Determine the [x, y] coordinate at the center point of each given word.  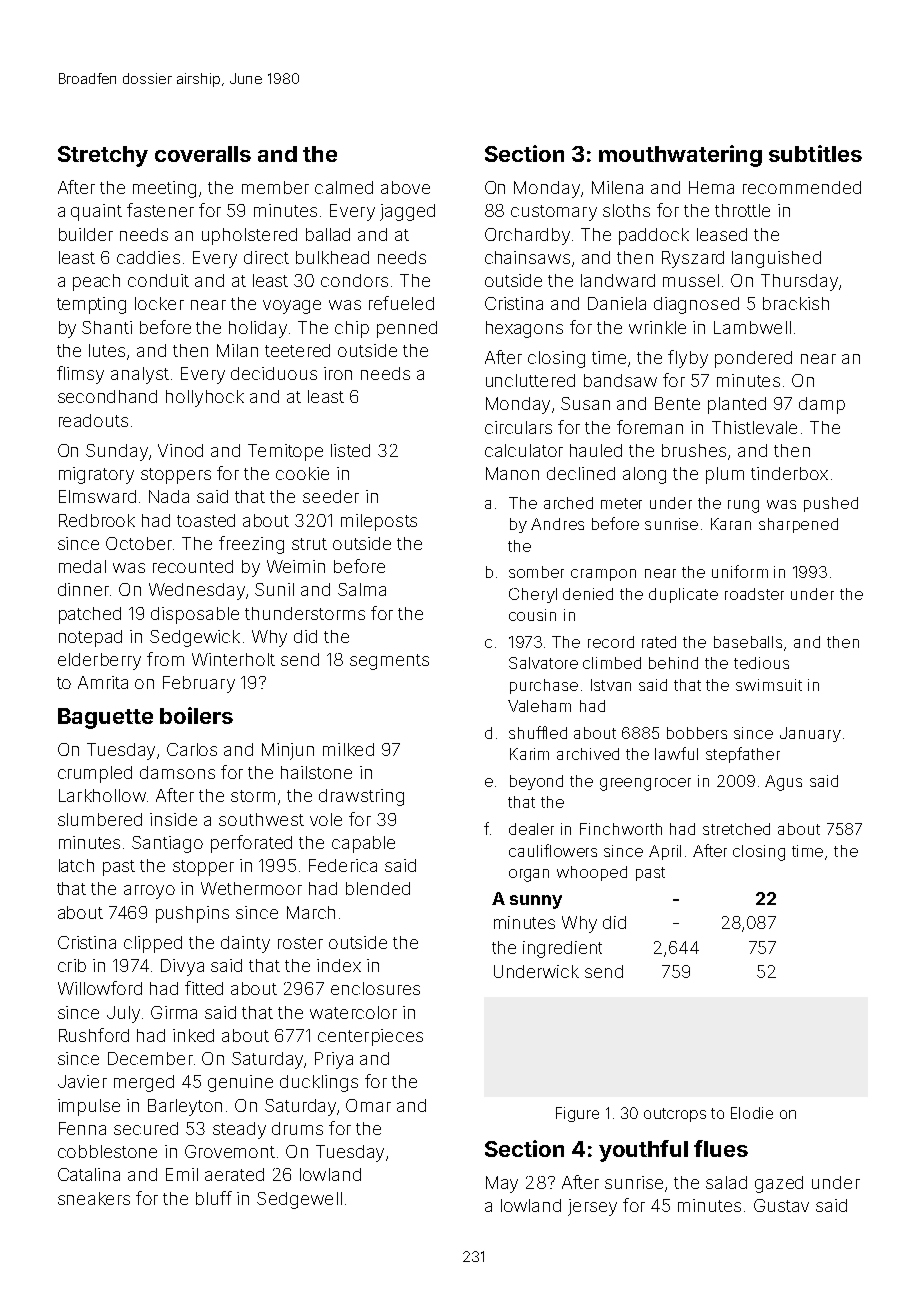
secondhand [107, 396]
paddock [654, 236]
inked [193, 1035]
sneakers [94, 1198]
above [405, 187]
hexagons [524, 329]
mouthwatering [680, 156]
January [810, 734]
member [275, 187]
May [502, 1184]
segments [389, 662]
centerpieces [370, 1037]
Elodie [752, 1113]
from [165, 659]
